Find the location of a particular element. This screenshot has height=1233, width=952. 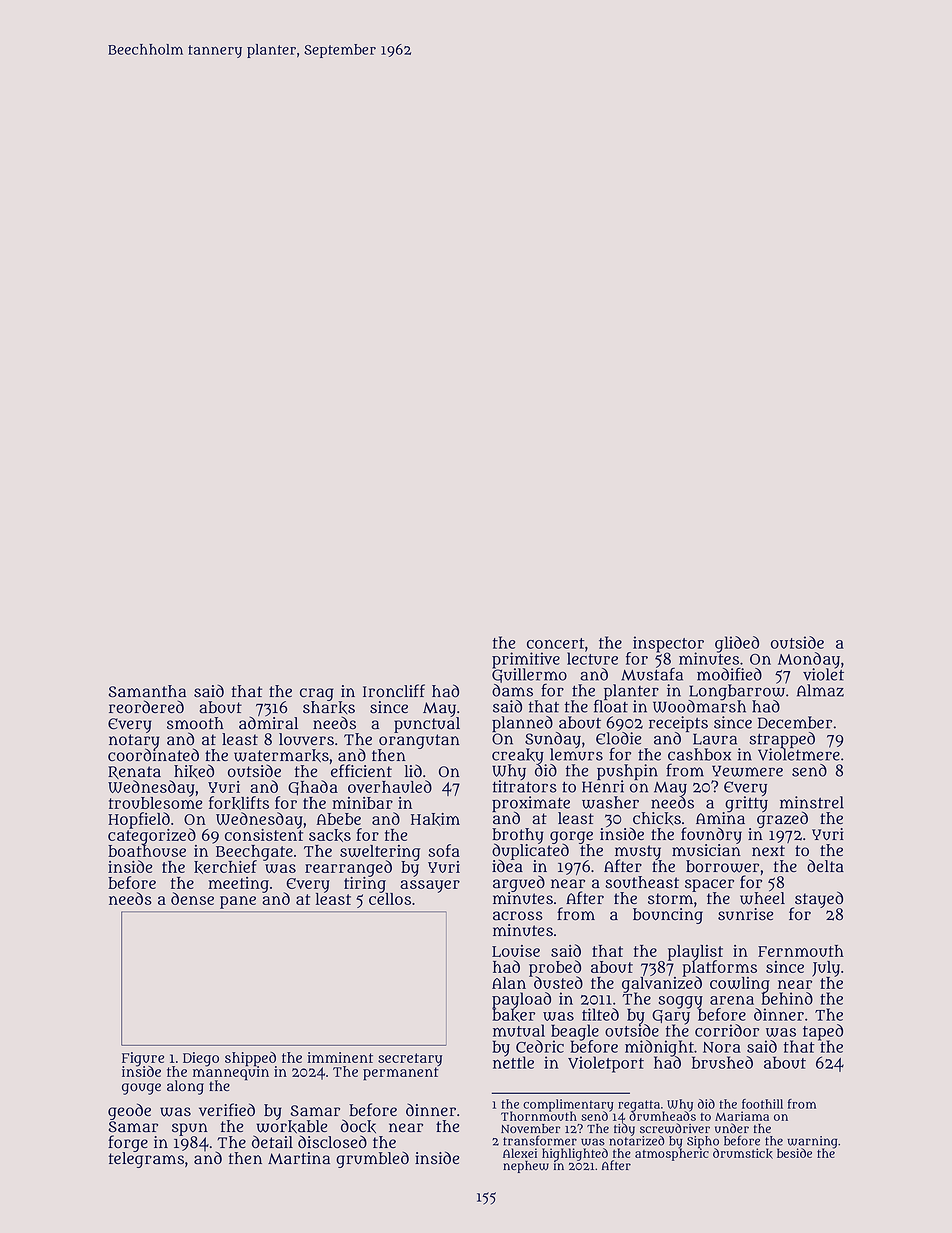

float is located at coordinates (611, 706).
